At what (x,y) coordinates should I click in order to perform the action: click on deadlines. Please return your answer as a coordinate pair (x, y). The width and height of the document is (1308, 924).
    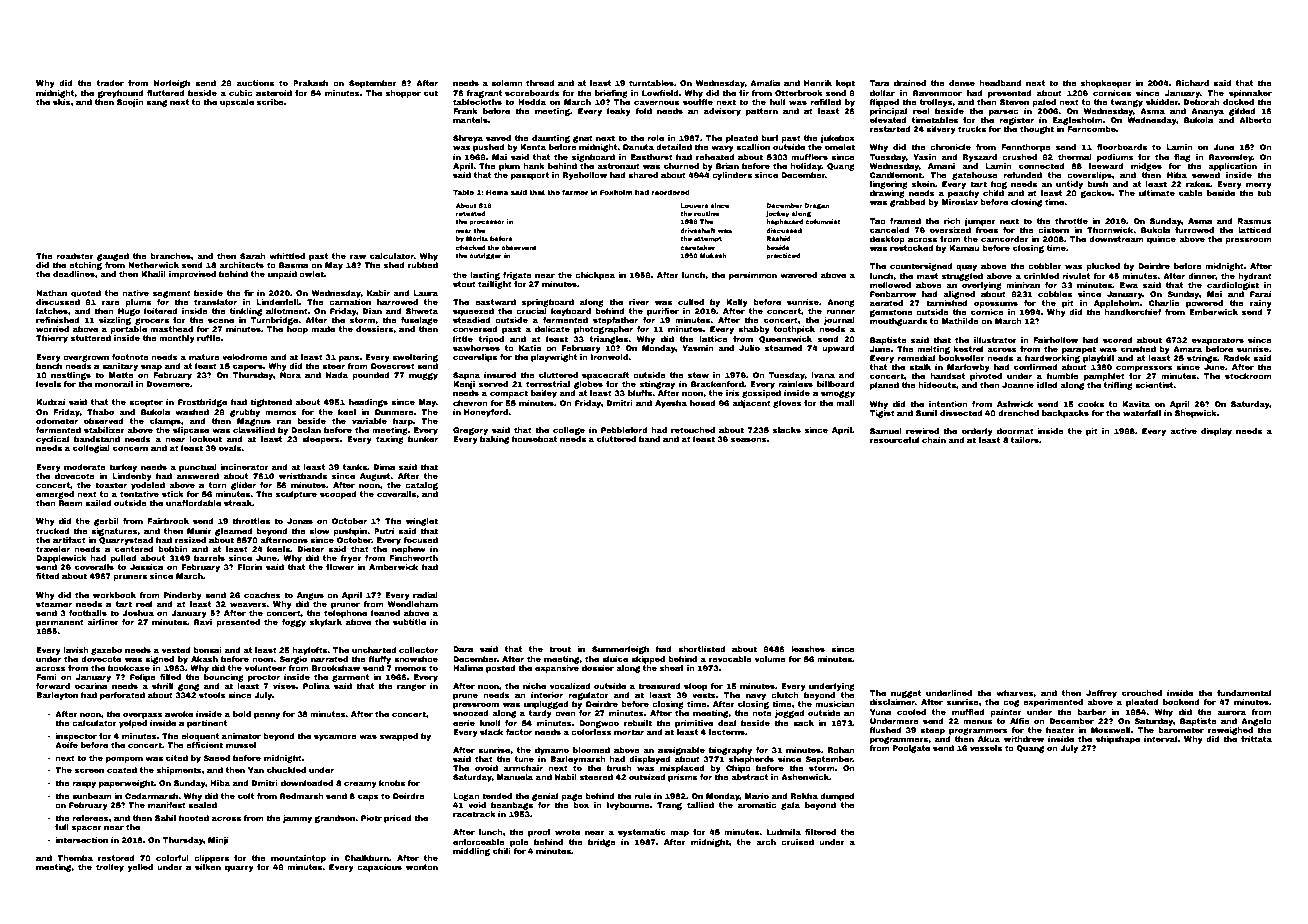
    Looking at the image, I should click on (74, 274).
